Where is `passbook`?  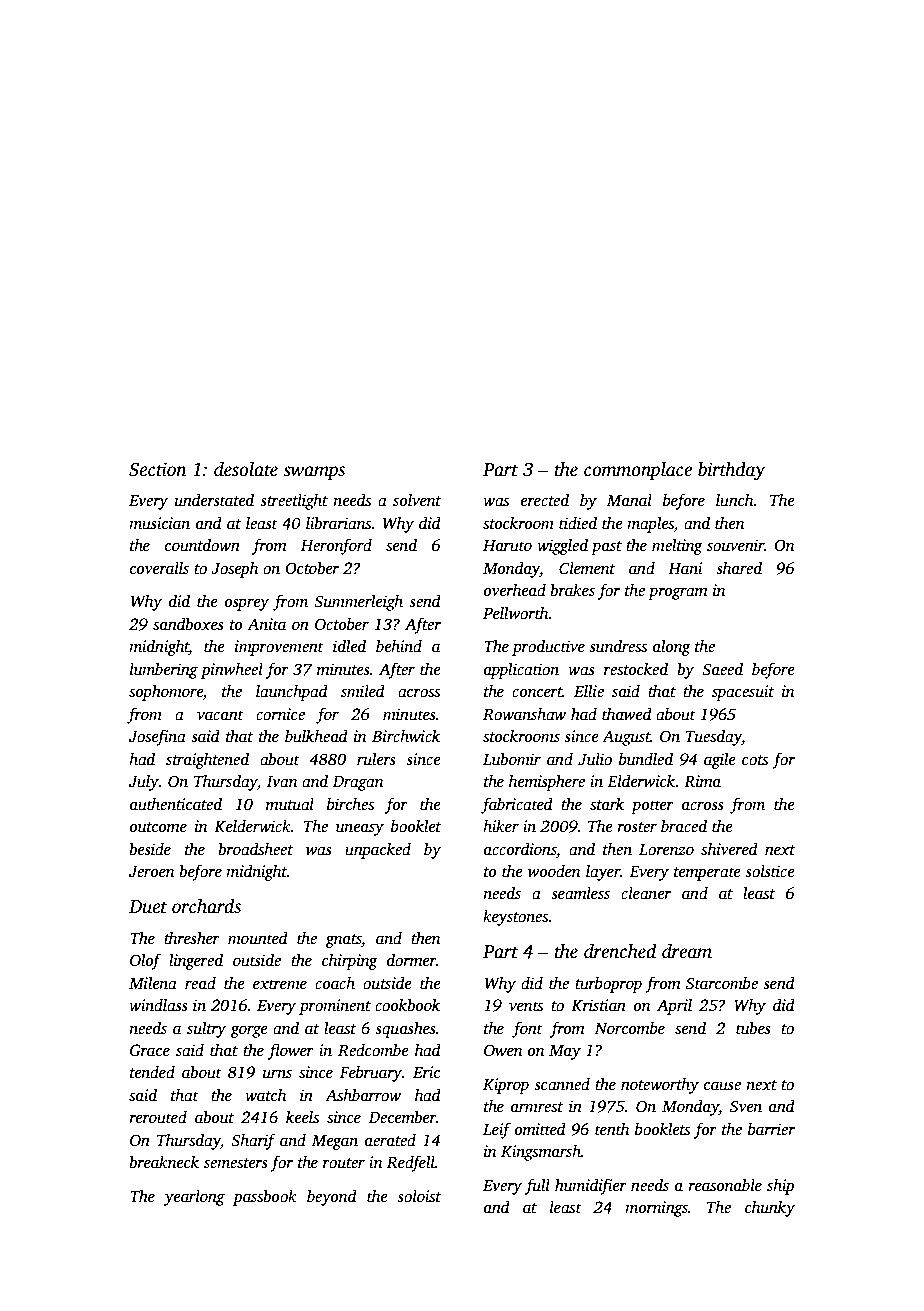 passbook is located at coordinates (265, 1198).
